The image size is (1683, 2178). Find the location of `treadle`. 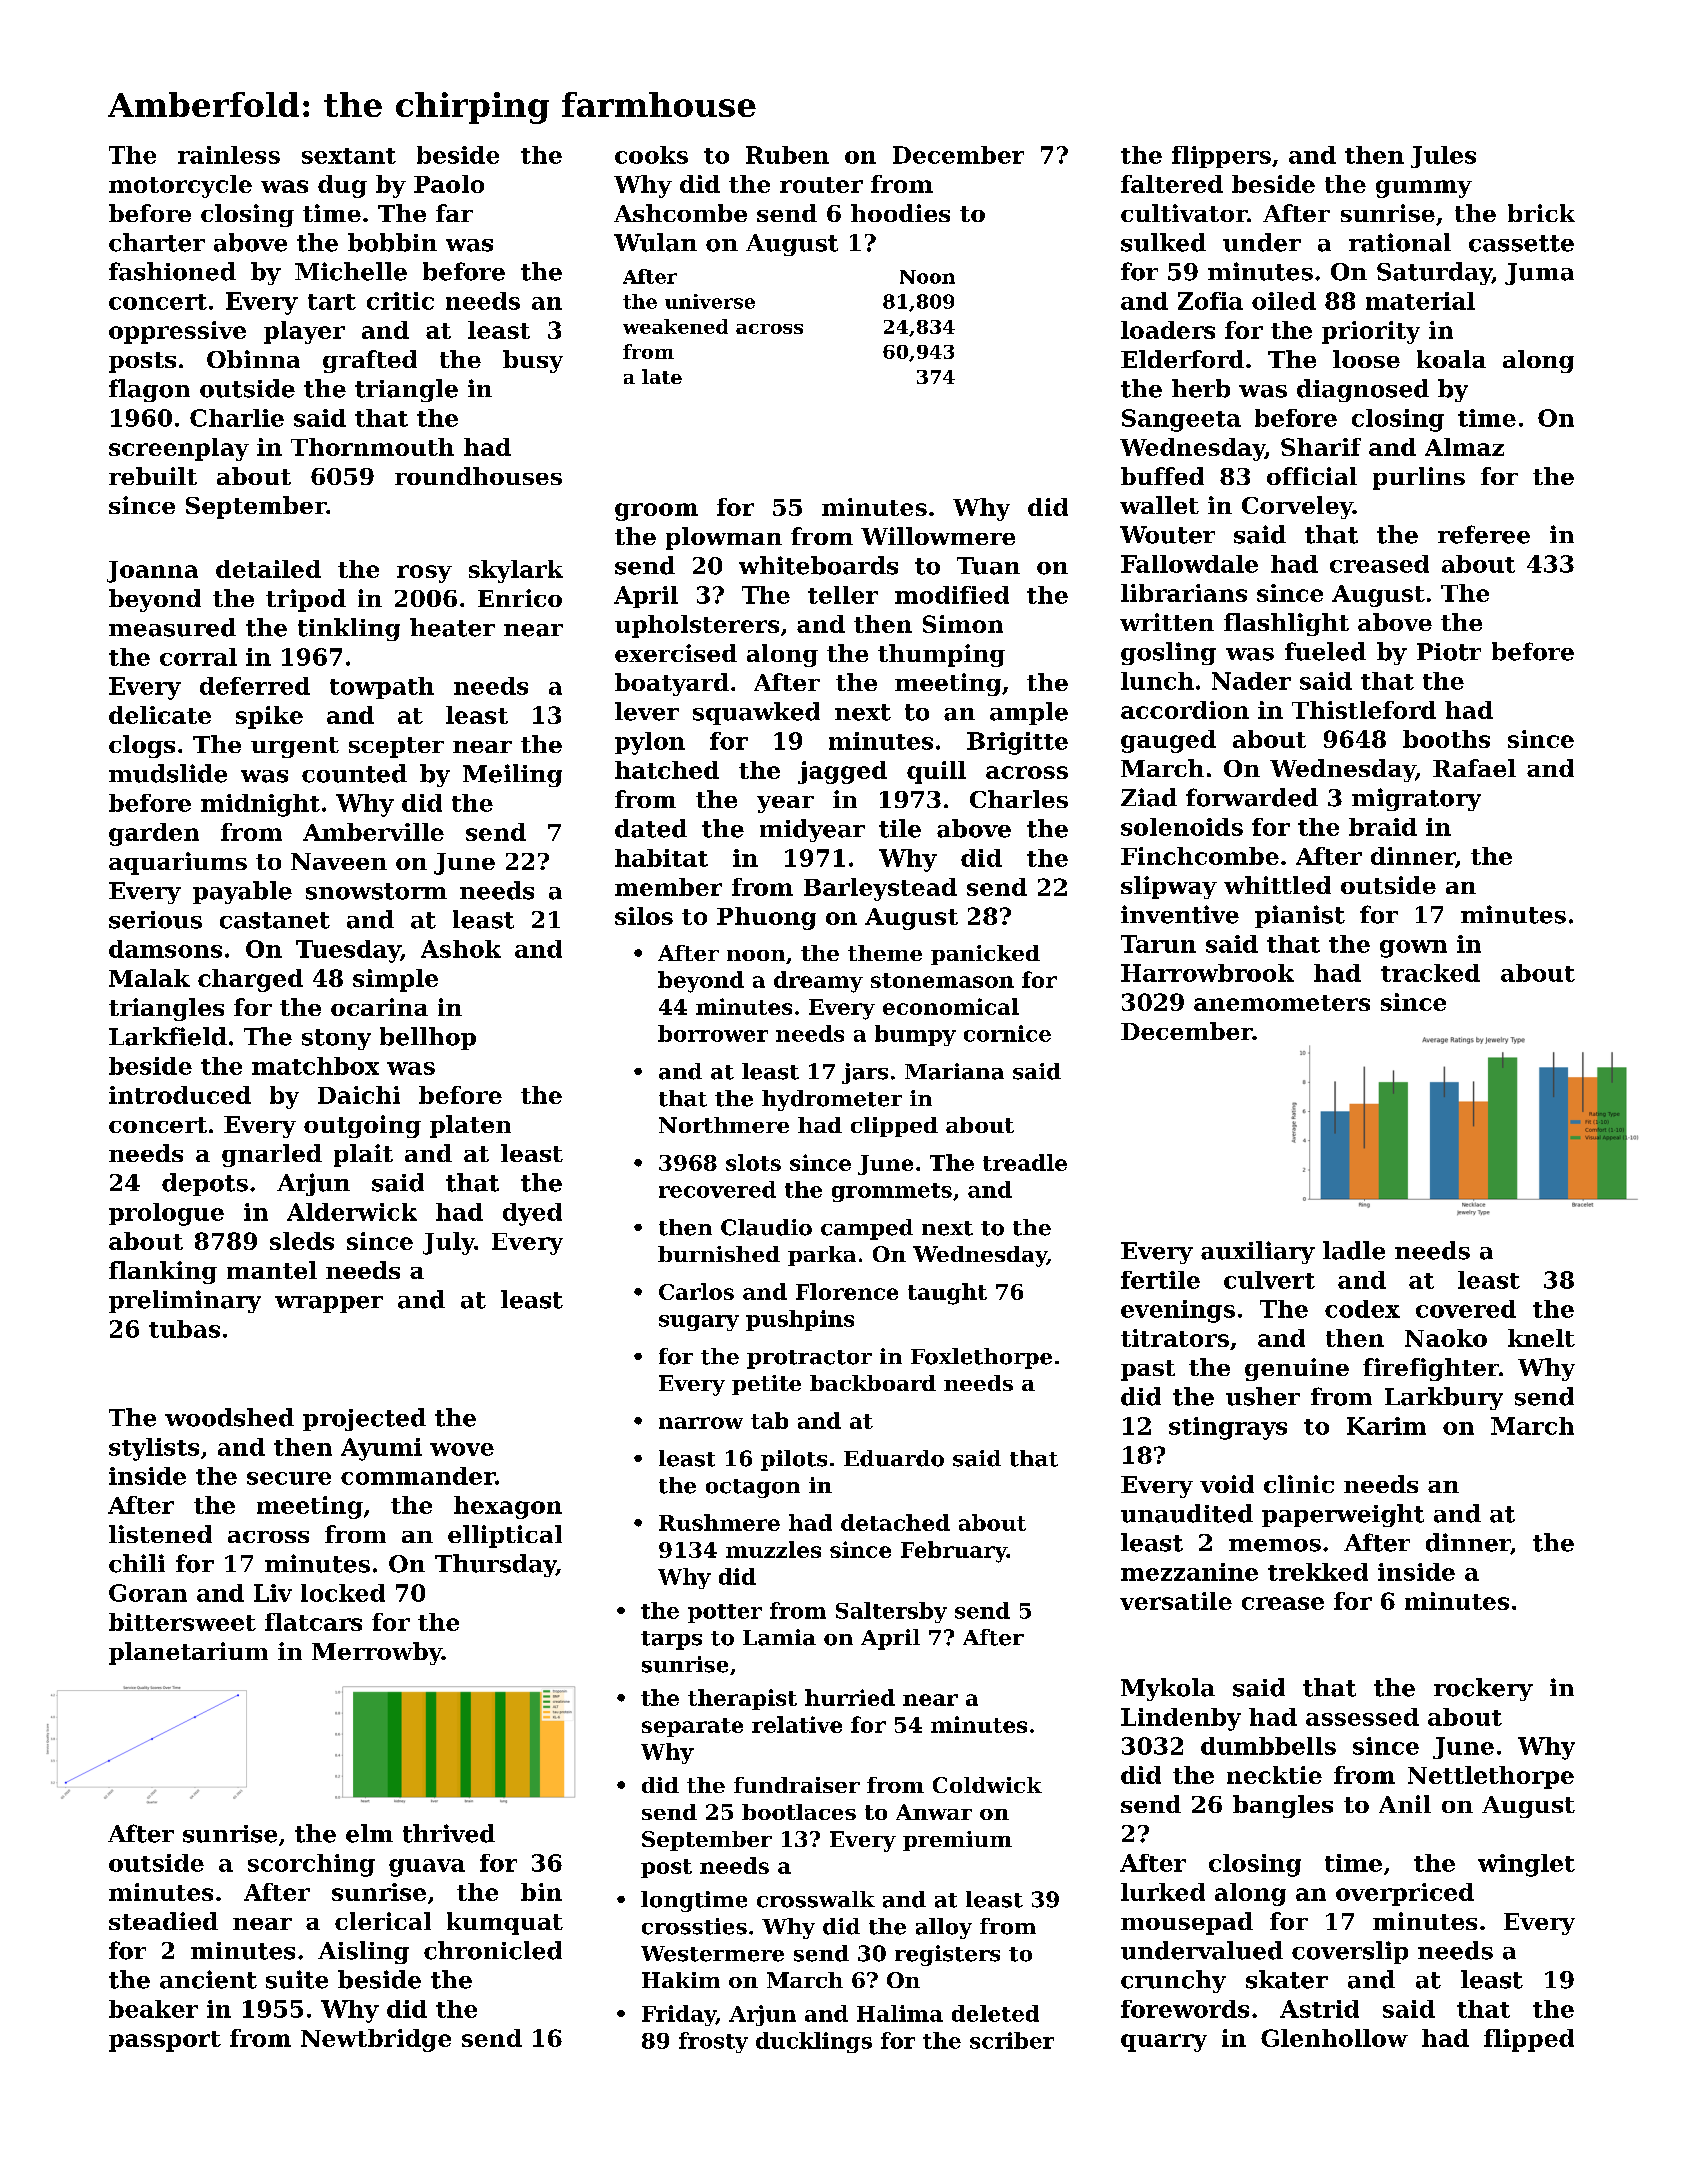

treadle is located at coordinates (1025, 1162).
